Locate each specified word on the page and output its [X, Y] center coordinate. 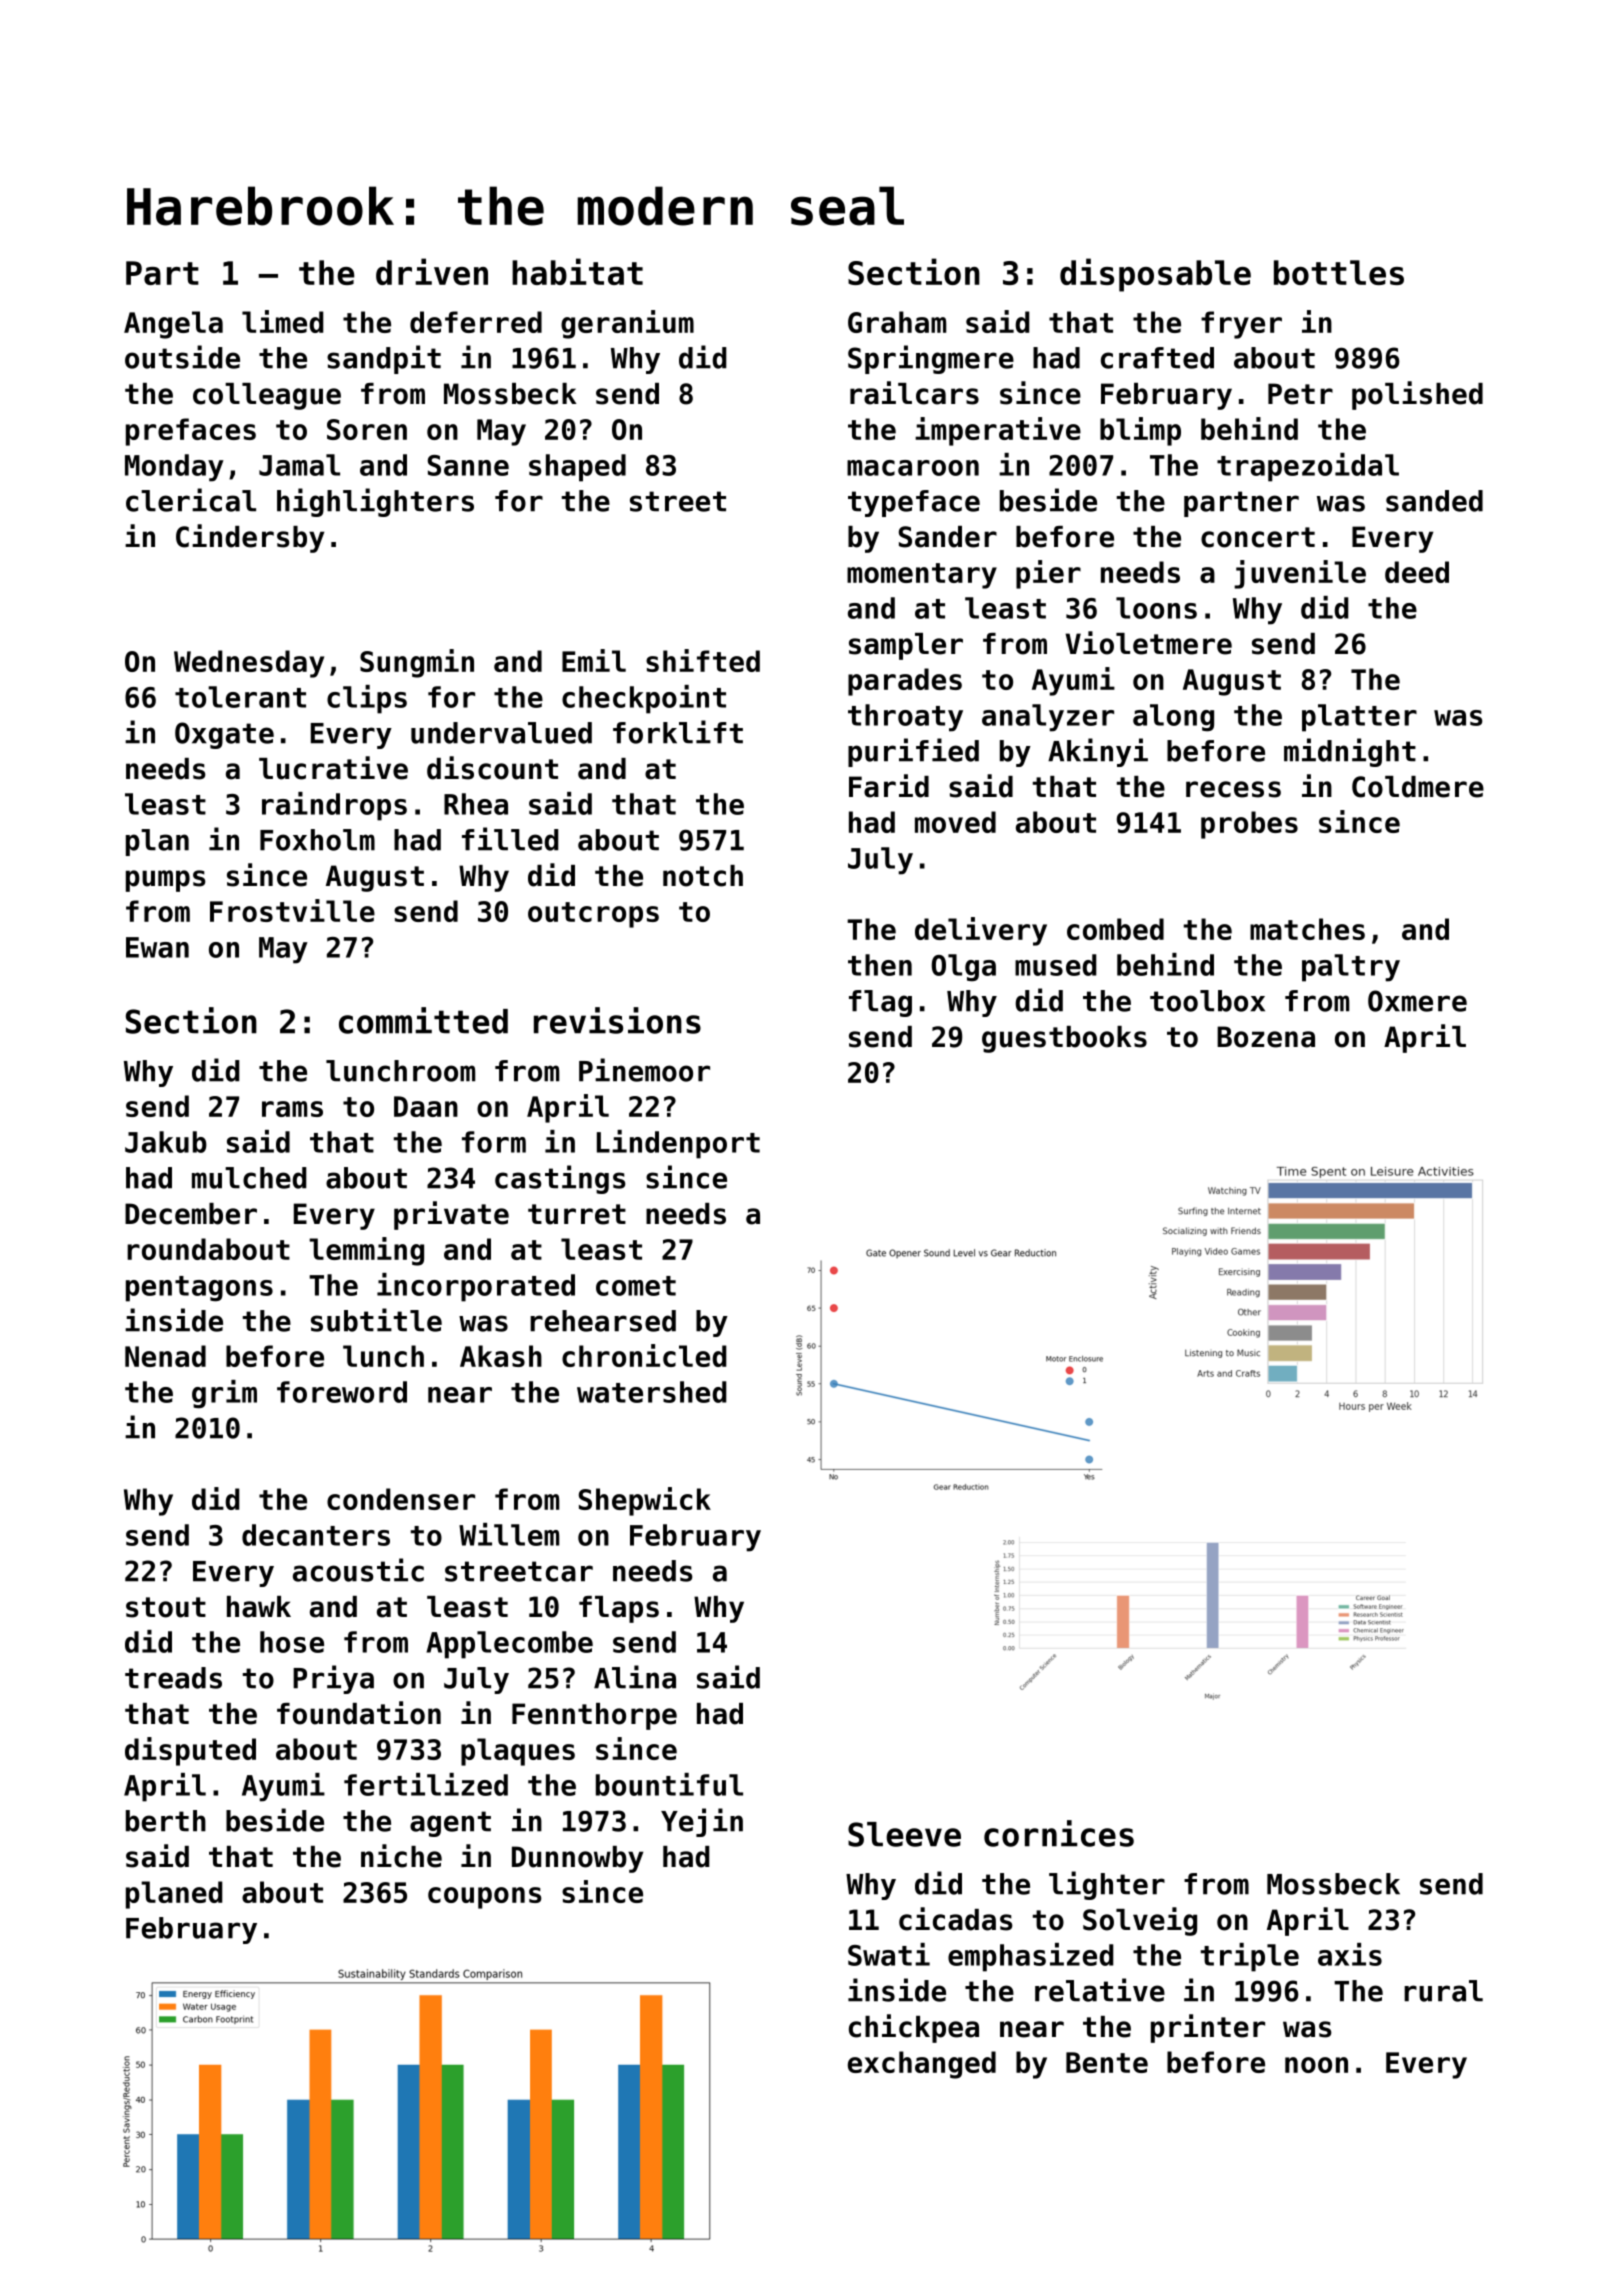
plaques [518, 1752]
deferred [476, 322]
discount [492, 768]
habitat [577, 271]
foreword [342, 1392]
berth [166, 1821]
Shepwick [645, 1501]
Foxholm [317, 840]
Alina [635, 1677]
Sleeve [904, 1834]
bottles [1339, 272]
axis [1350, 1954]
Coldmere [1418, 787]
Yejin [702, 1822]
